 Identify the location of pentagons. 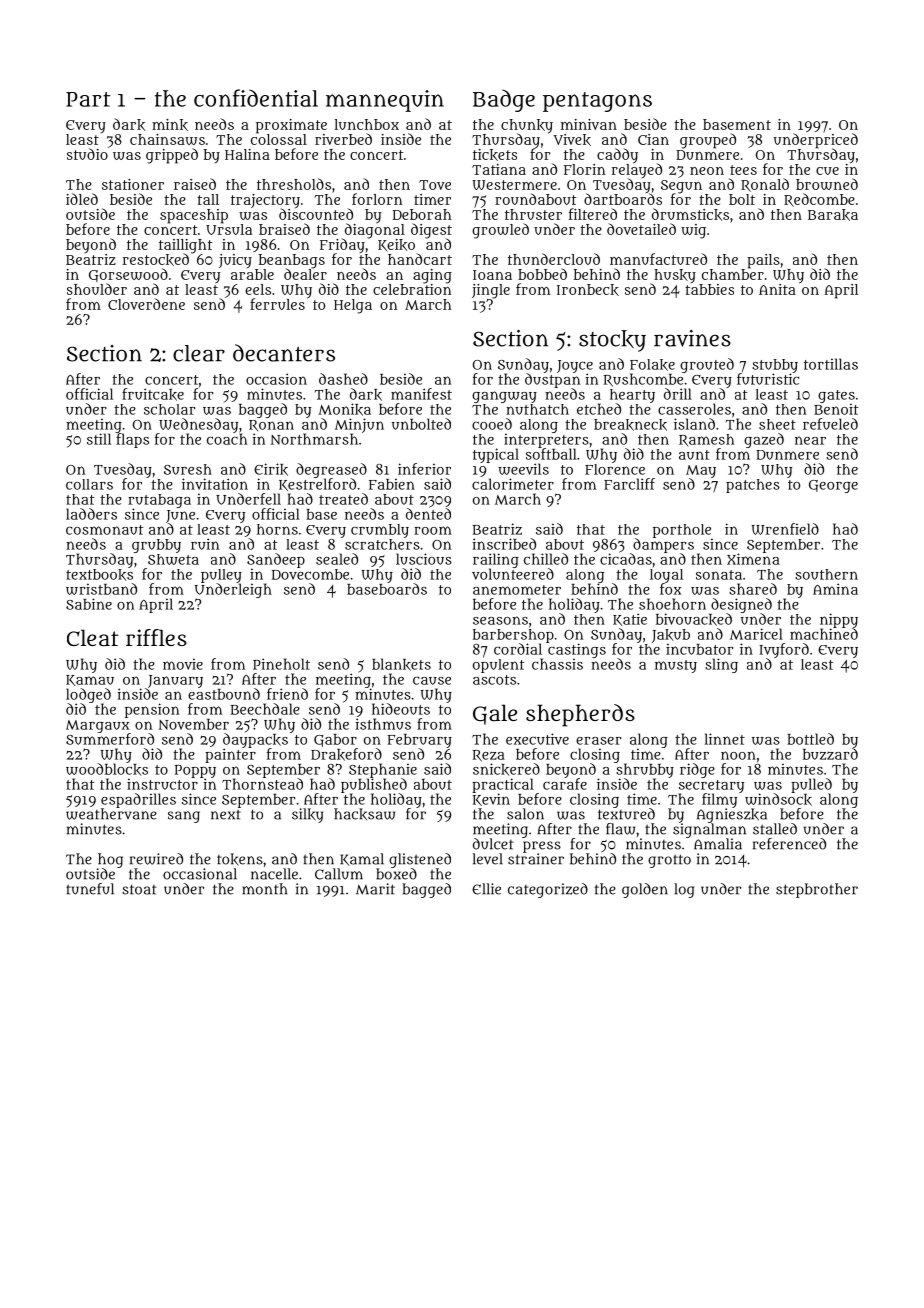
(597, 102).
